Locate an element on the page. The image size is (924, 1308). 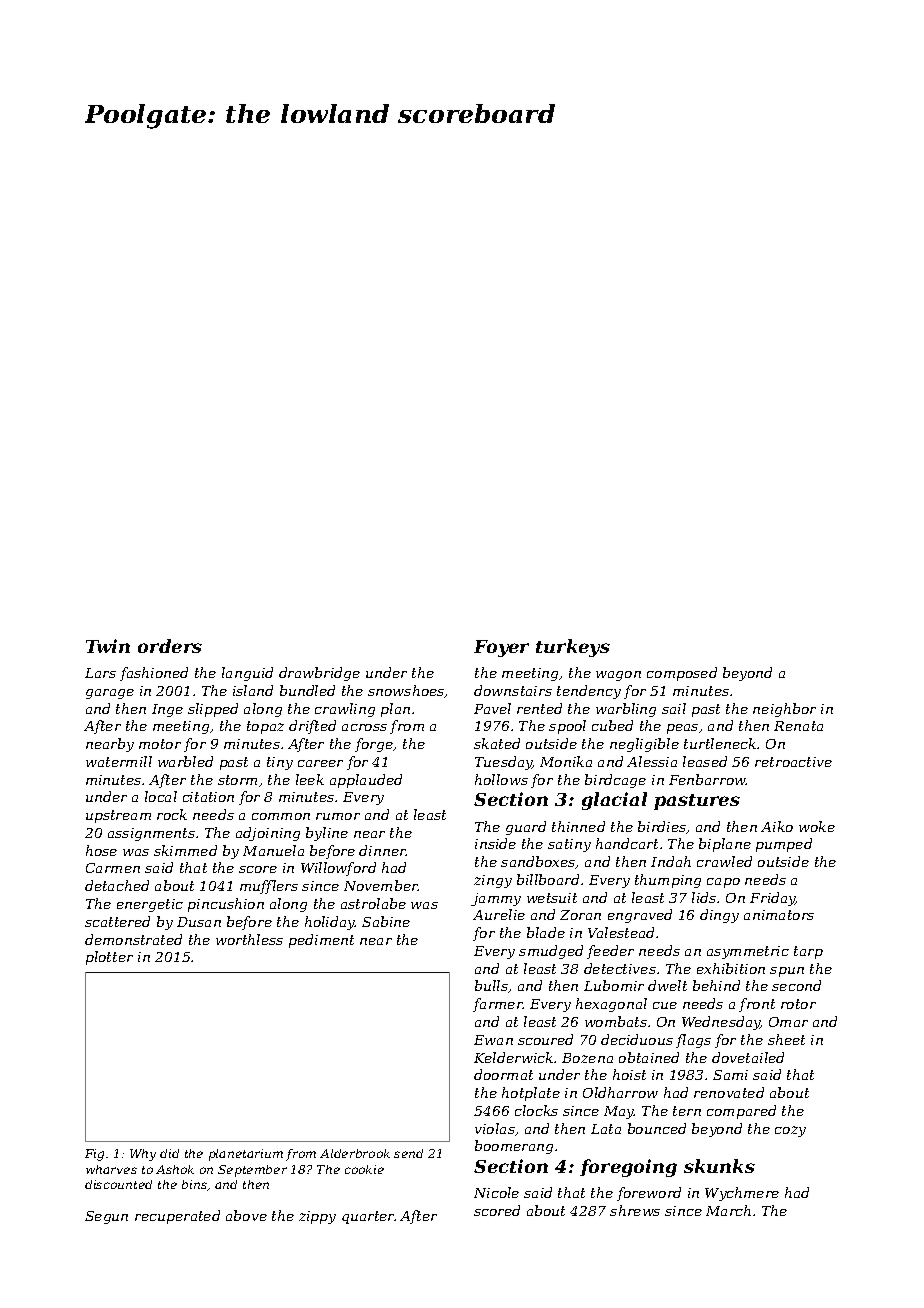
Foyer is located at coordinates (501, 648).
